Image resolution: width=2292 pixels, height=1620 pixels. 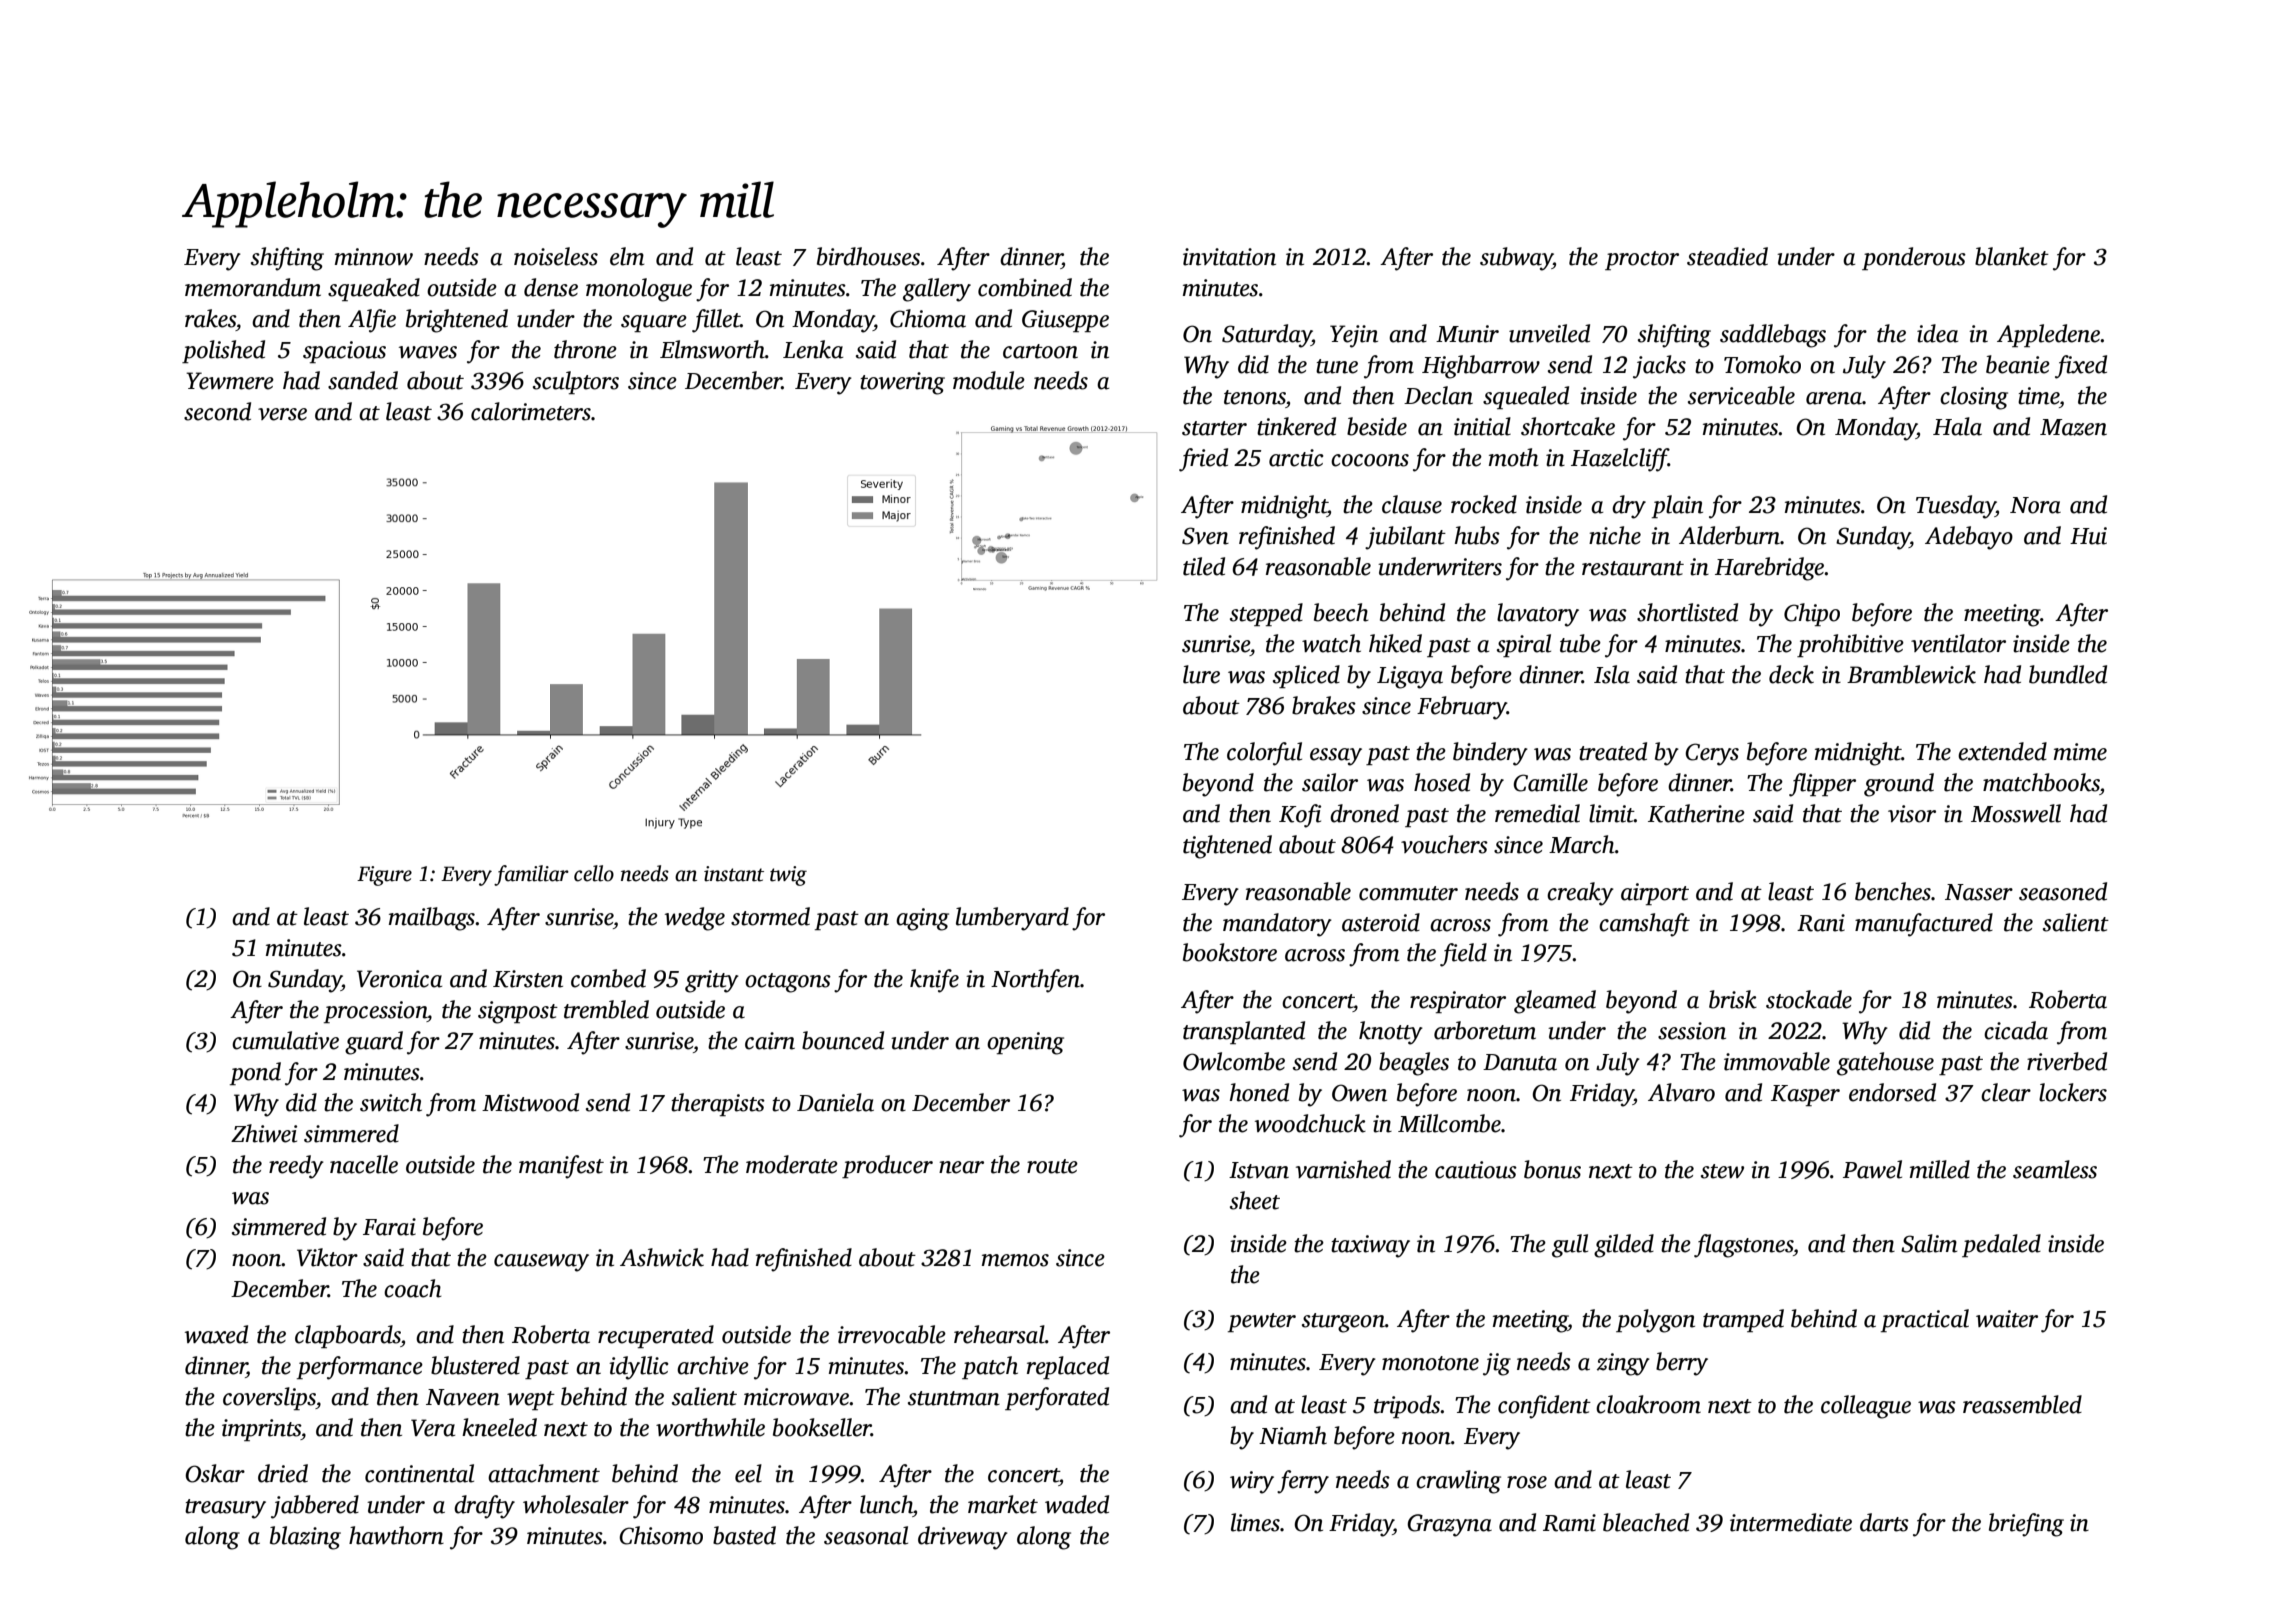 What do you see at coordinates (1229, 257) in the screenshot?
I see `invitation` at bounding box center [1229, 257].
